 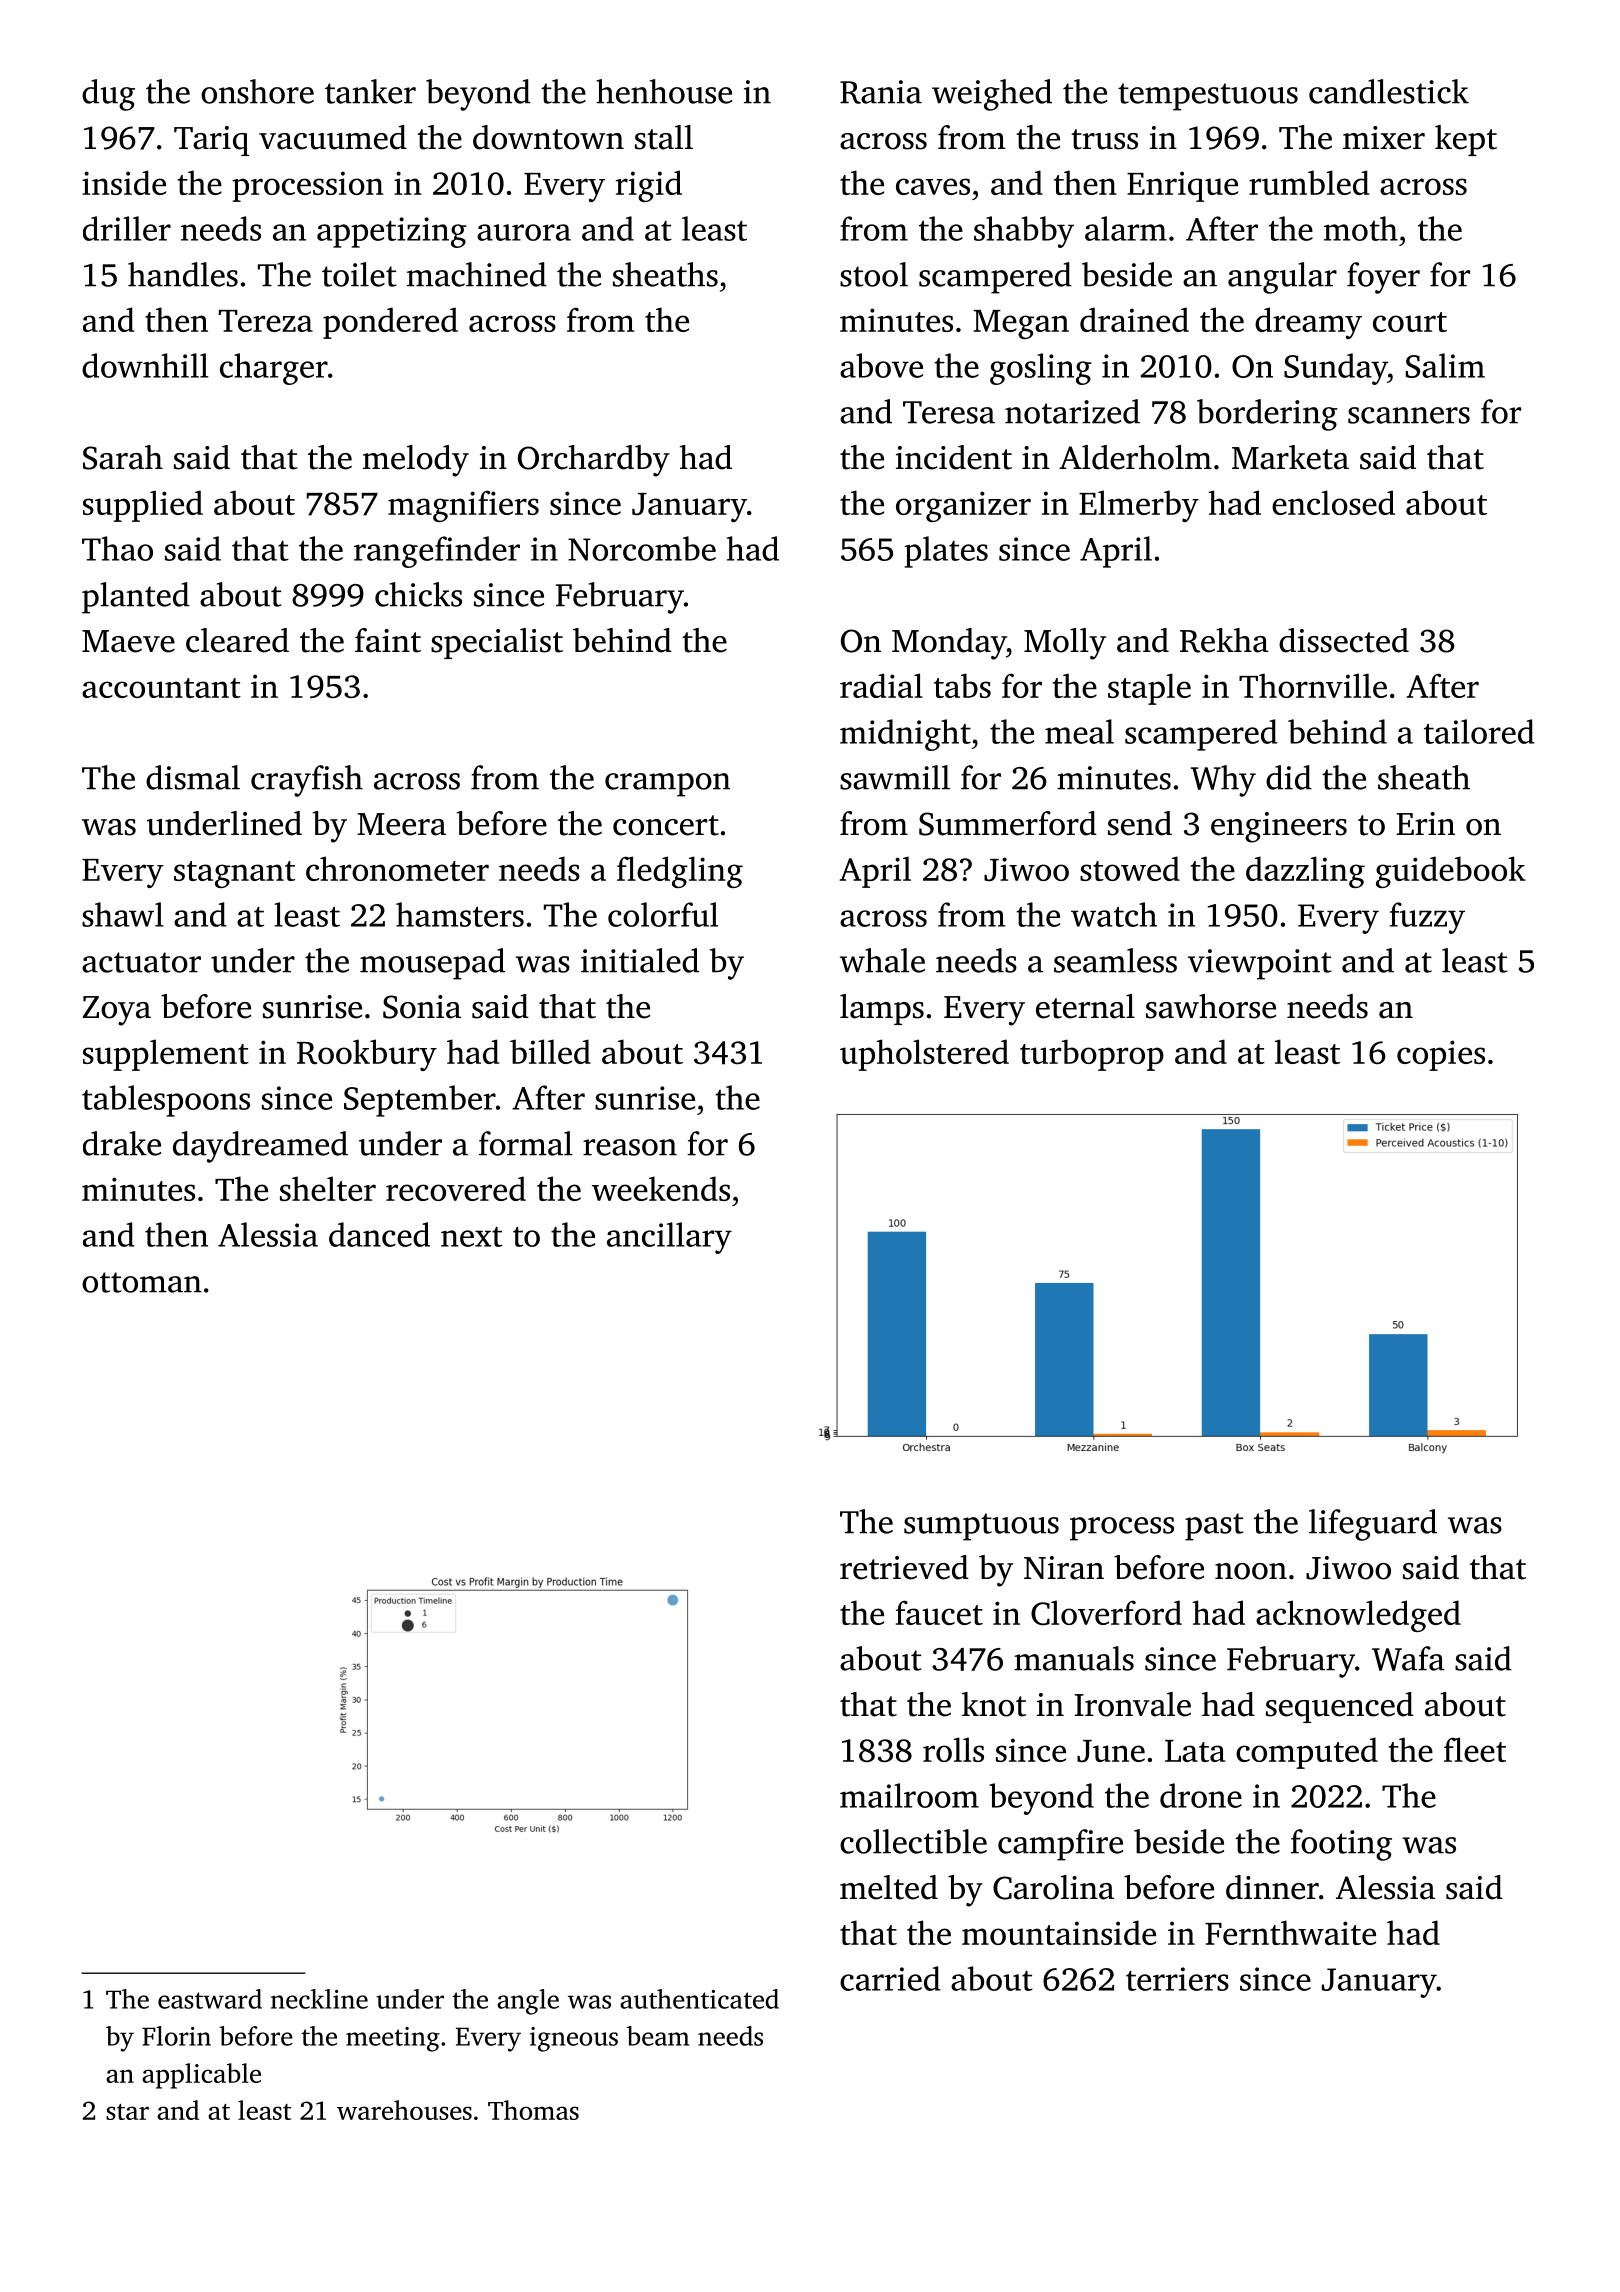 I want to click on eastward, so click(x=210, y=1999).
